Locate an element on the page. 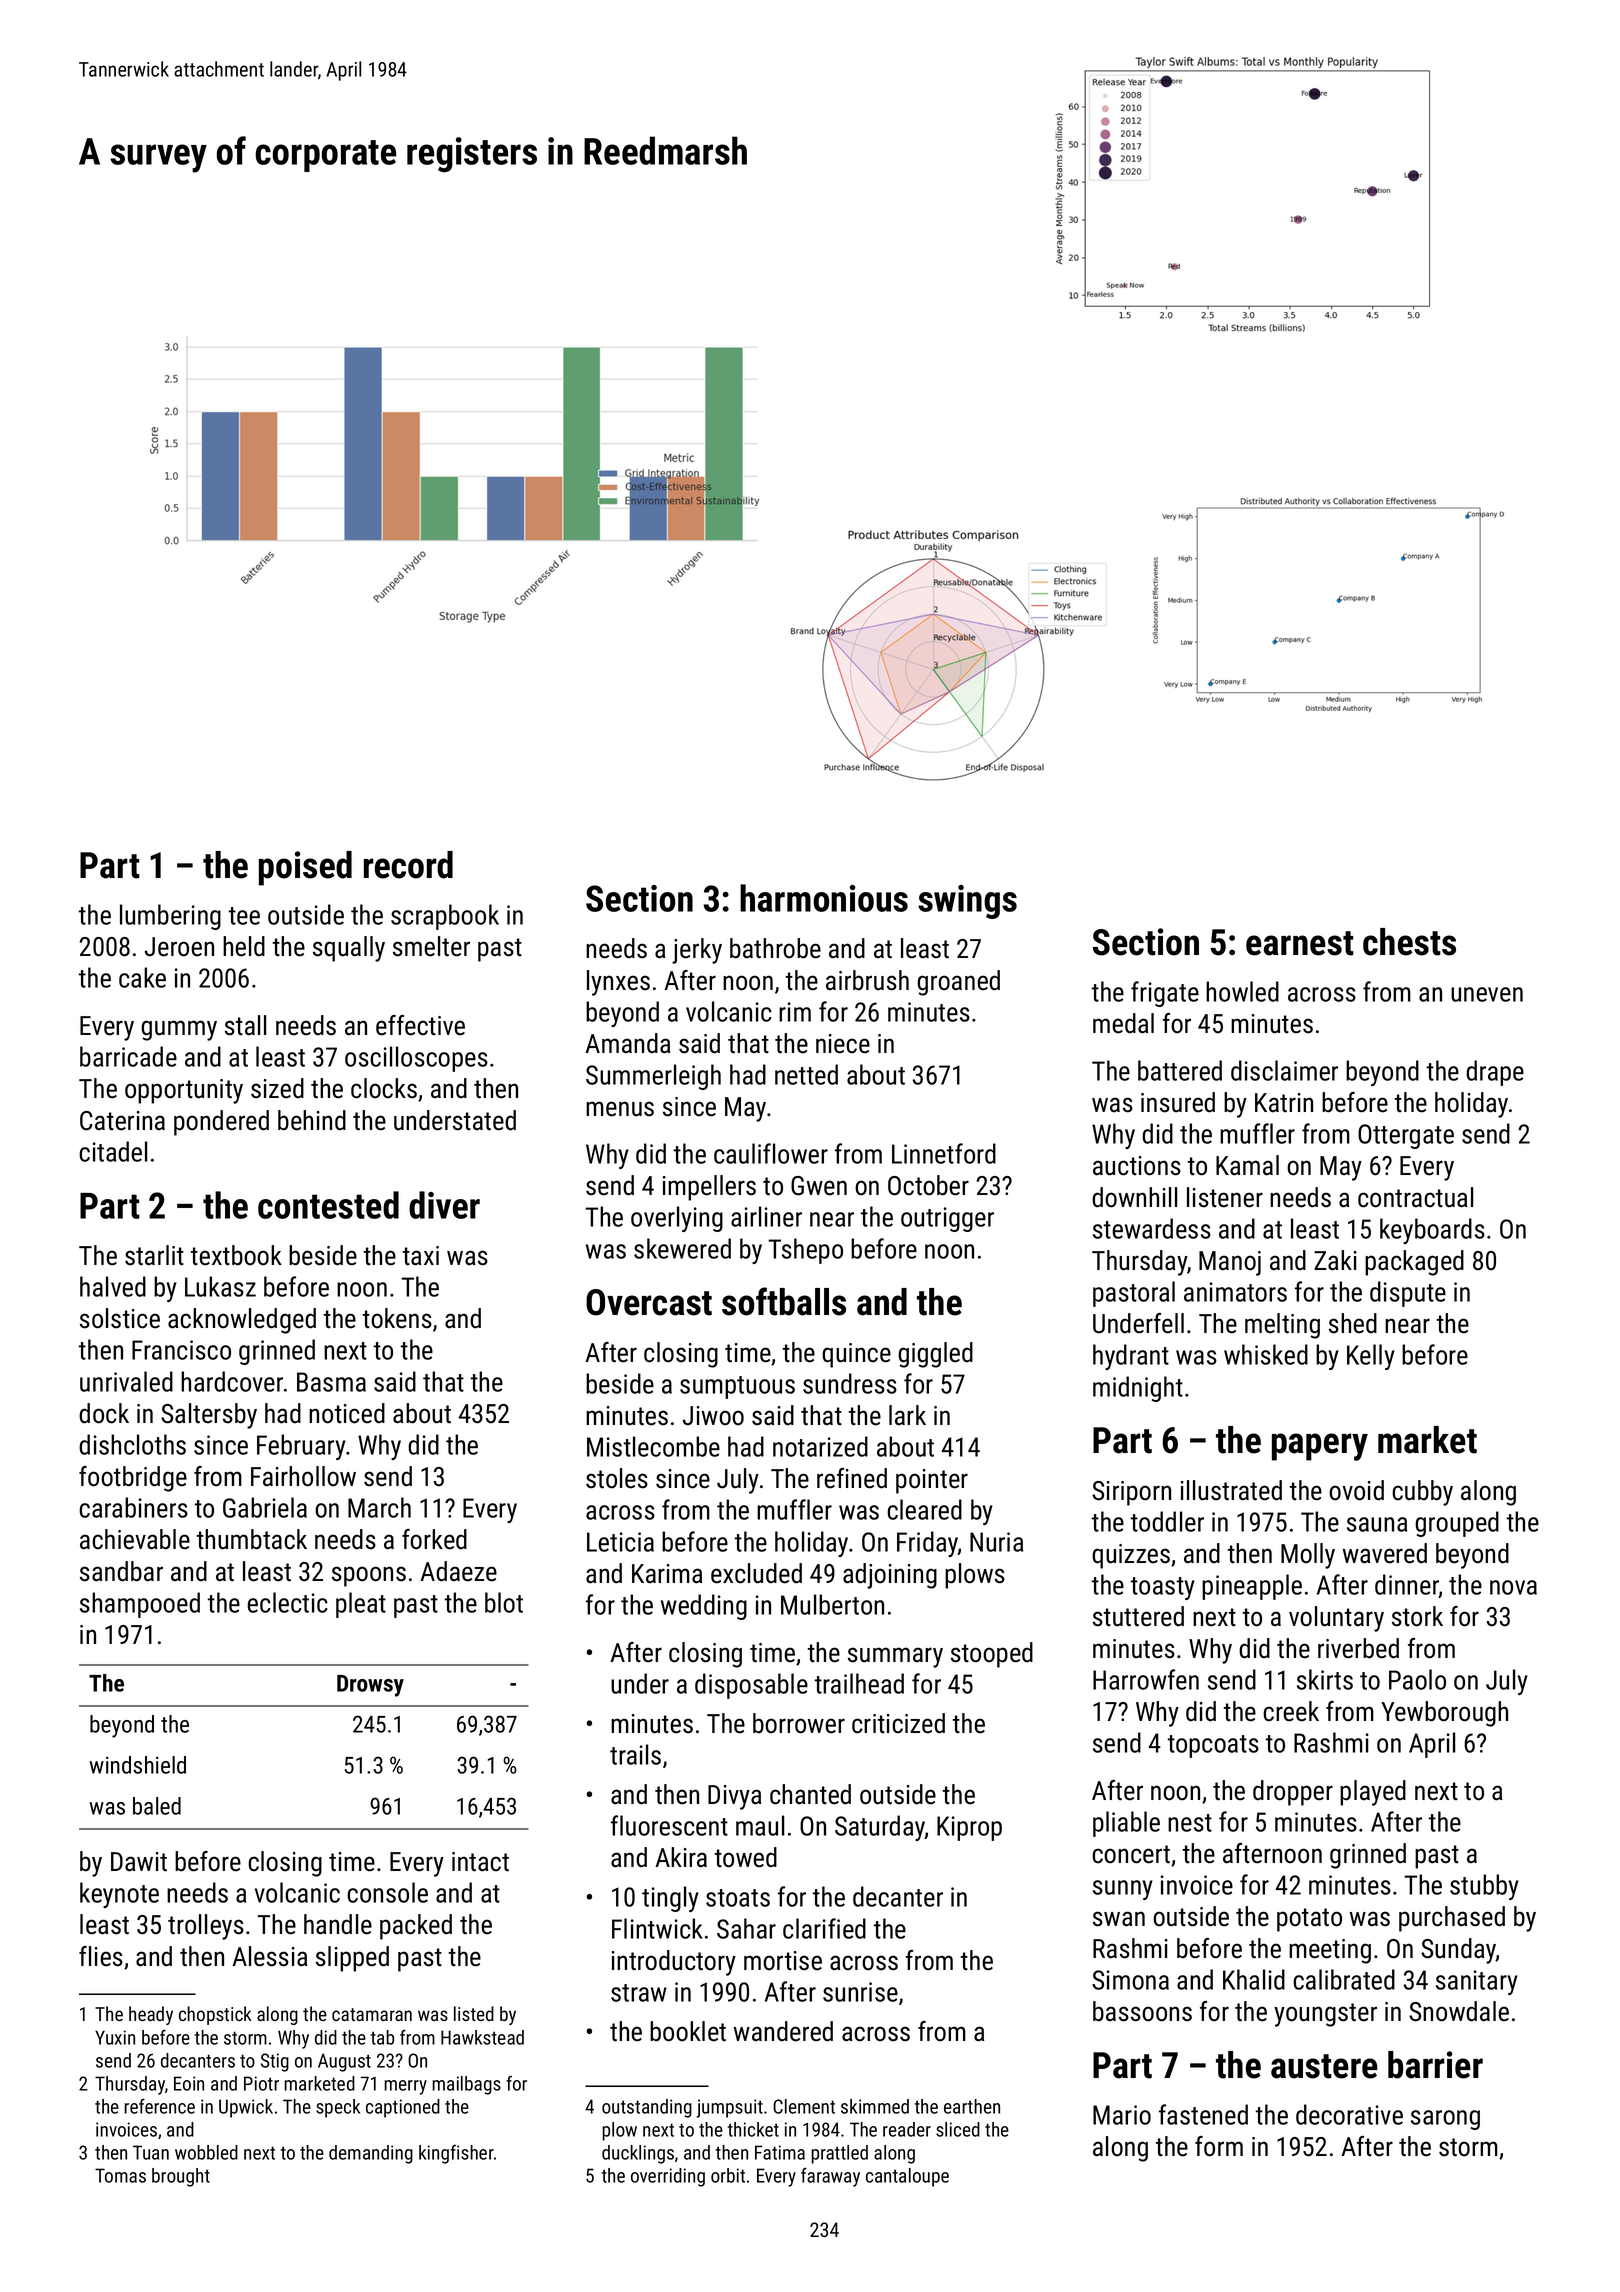  swings is located at coordinates (967, 902).
